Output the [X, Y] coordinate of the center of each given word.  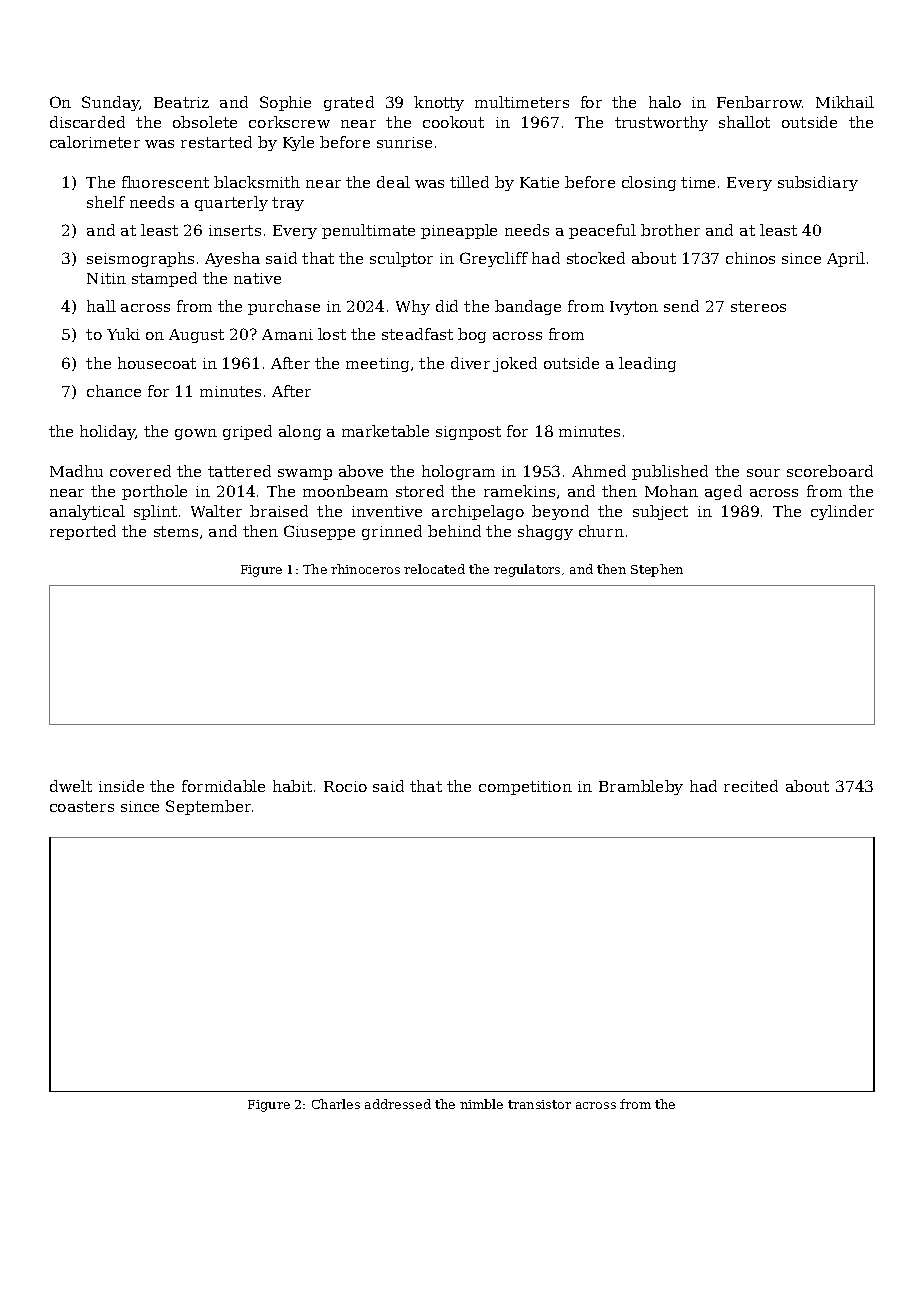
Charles [336, 1104]
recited [751, 786]
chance [114, 391]
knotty [439, 103]
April [846, 259]
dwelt [71, 786]
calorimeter [95, 142]
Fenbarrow [759, 102]
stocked [596, 258]
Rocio [345, 786]
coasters [82, 806]
